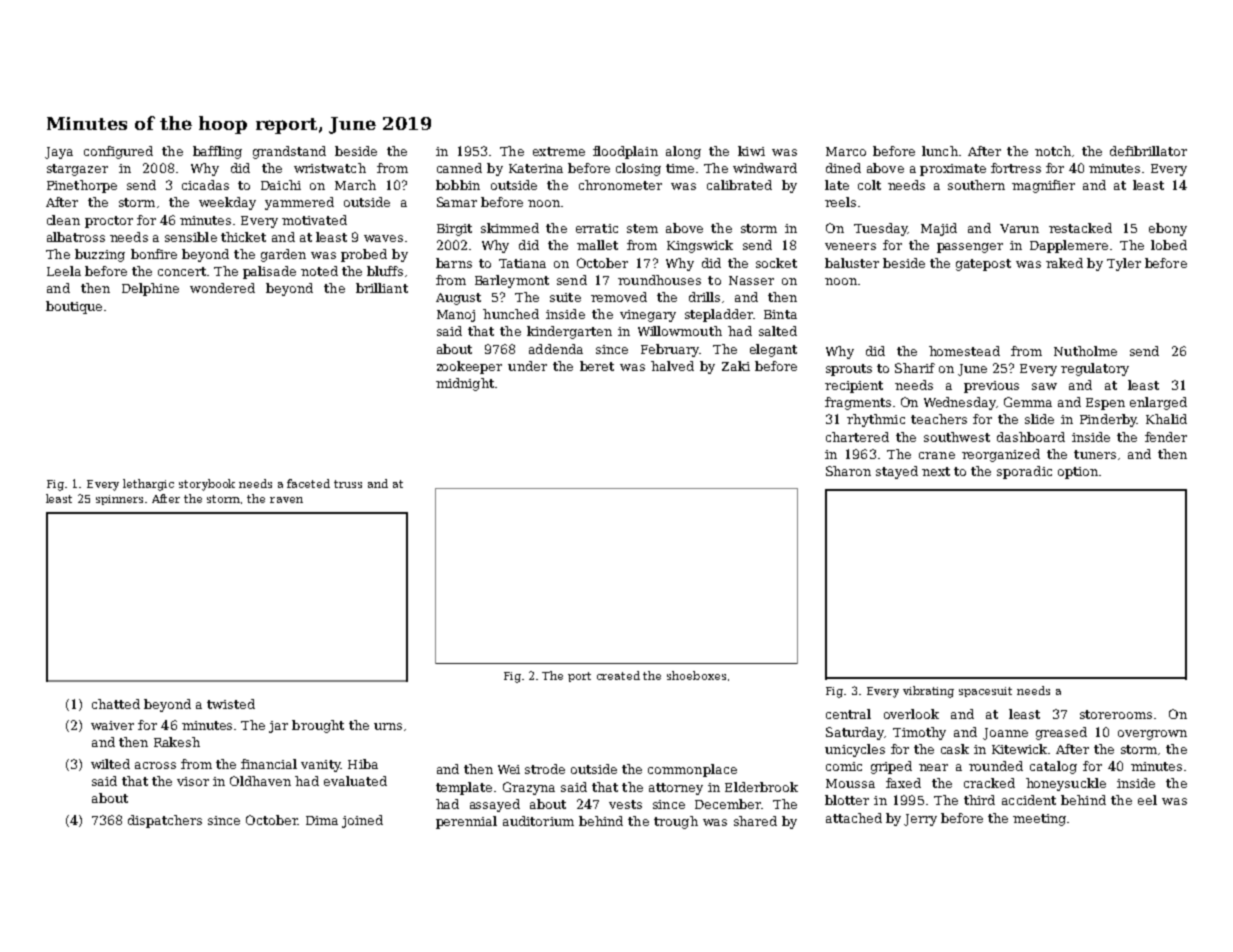 Image resolution: width=1233 pixels, height=952 pixels. What do you see at coordinates (1116, 714) in the screenshot?
I see `storerooms` at bounding box center [1116, 714].
